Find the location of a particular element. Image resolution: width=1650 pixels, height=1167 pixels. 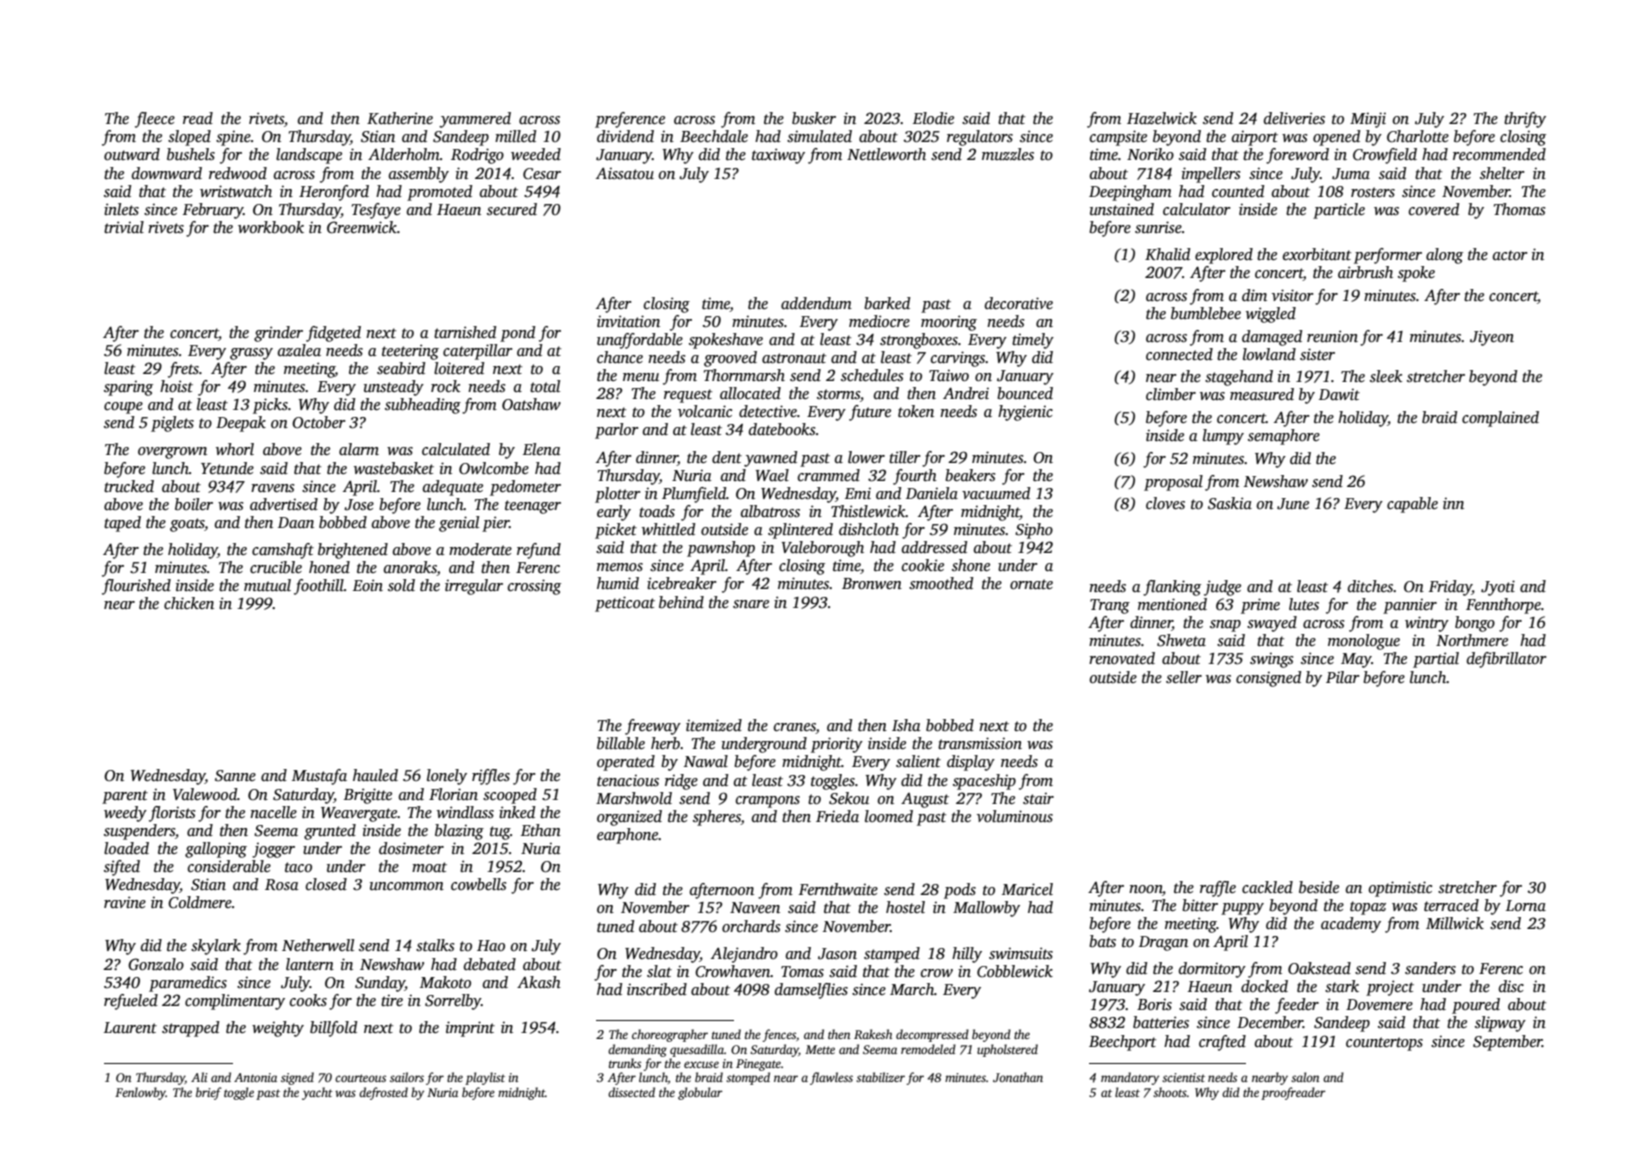

stomped is located at coordinates (748, 1078).
